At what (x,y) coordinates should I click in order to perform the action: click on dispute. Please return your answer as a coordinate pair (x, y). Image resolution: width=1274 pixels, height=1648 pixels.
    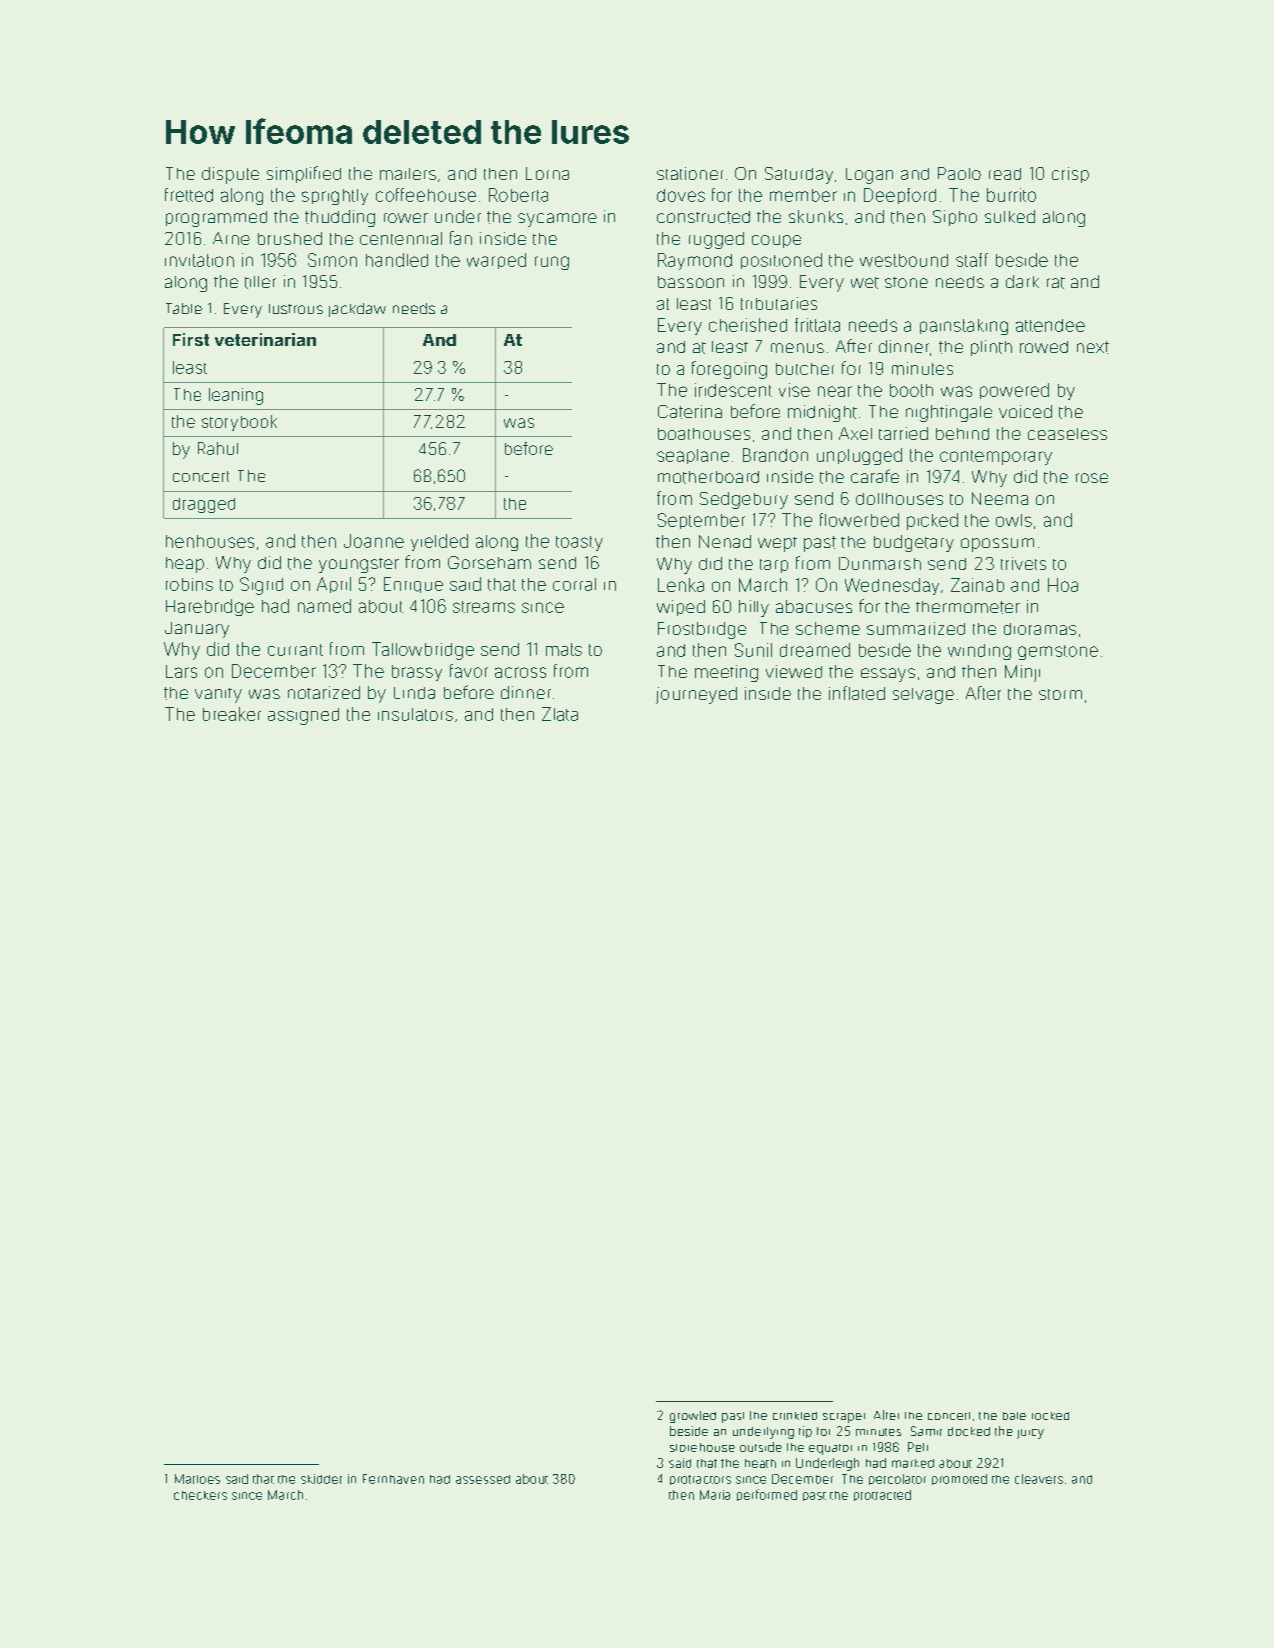
    Looking at the image, I should click on (230, 175).
